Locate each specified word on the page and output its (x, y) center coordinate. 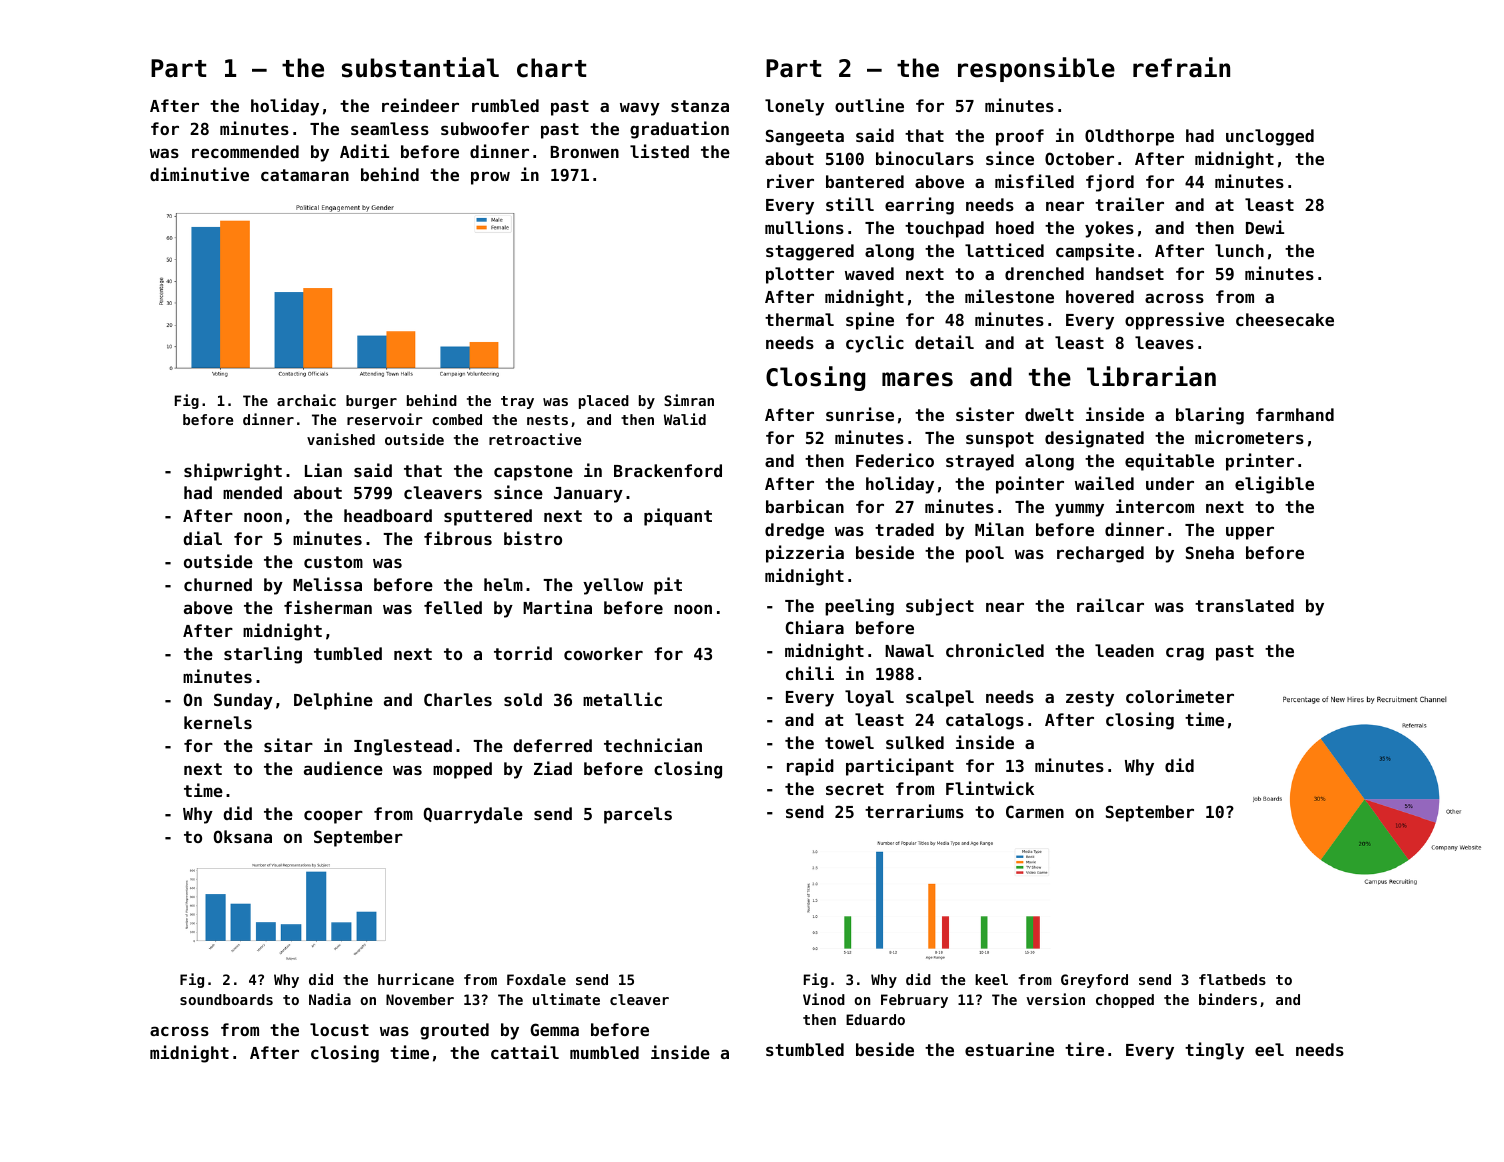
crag (1185, 654)
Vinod (824, 999)
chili (810, 673)
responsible (1036, 69)
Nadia (330, 999)
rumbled (505, 105)
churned (218, 584)
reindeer (420, 105)
